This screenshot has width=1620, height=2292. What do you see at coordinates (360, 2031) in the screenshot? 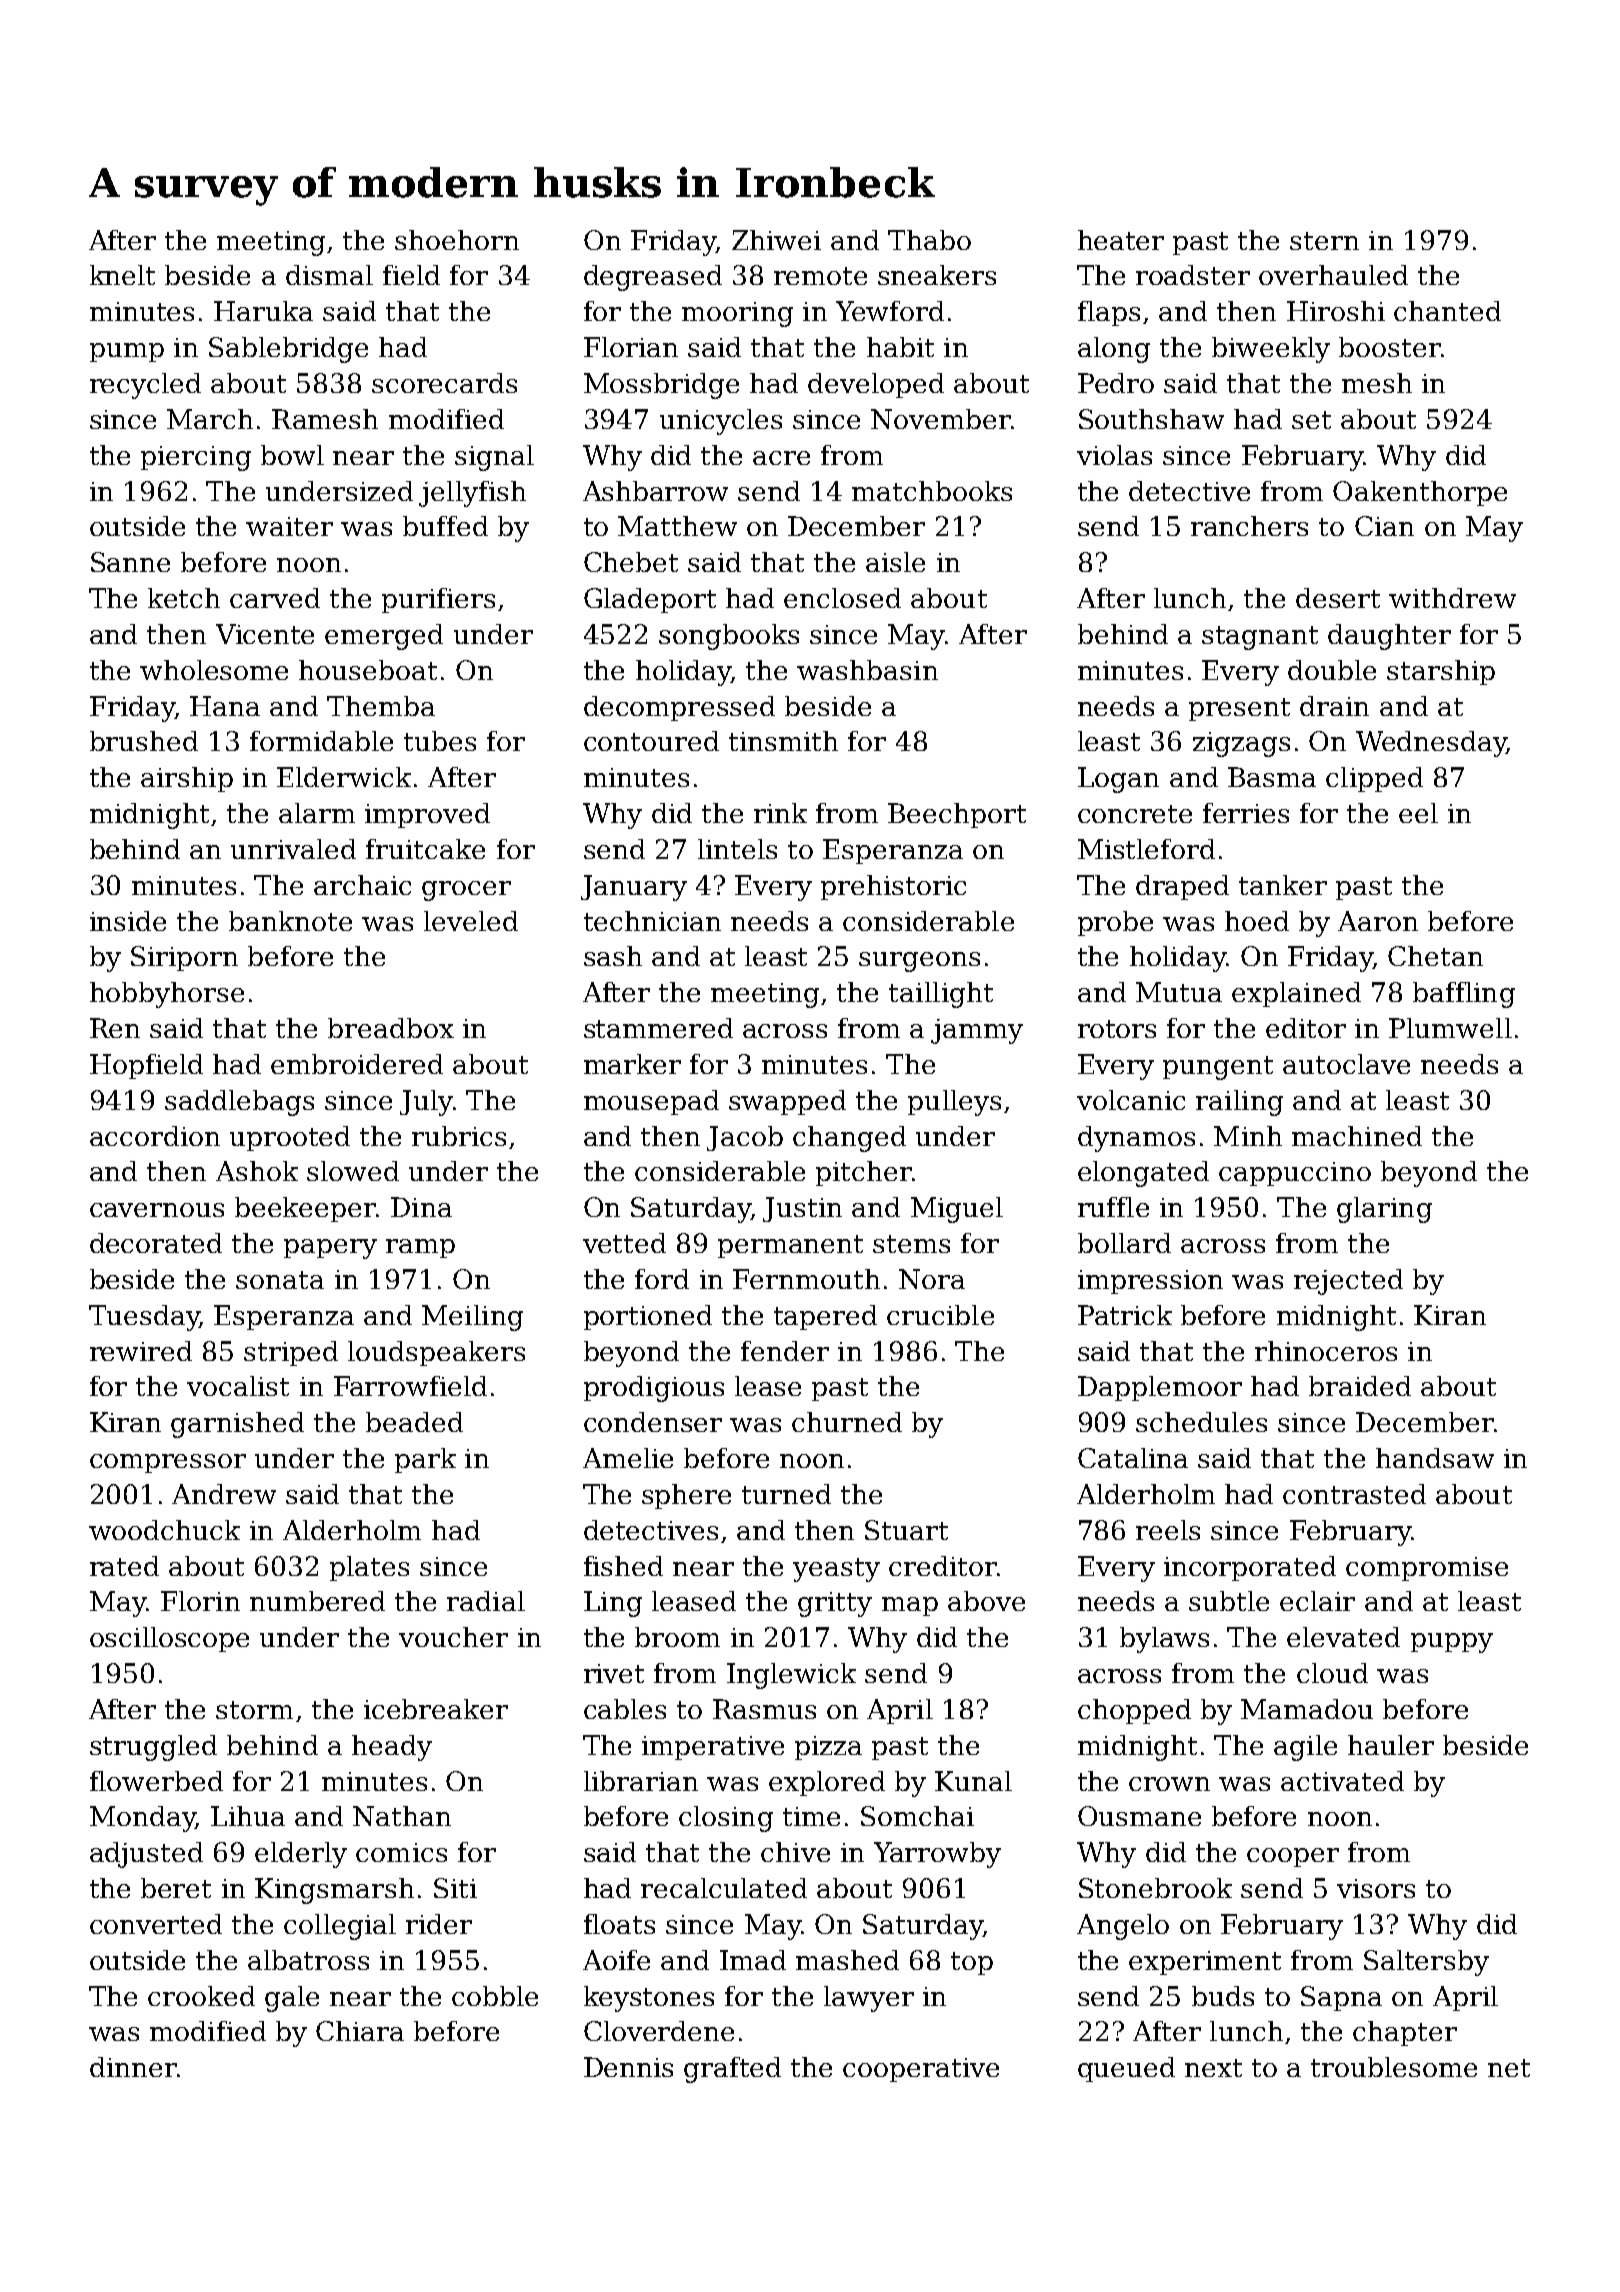
I see `Chiara` at bounding box center [360, 2031].
